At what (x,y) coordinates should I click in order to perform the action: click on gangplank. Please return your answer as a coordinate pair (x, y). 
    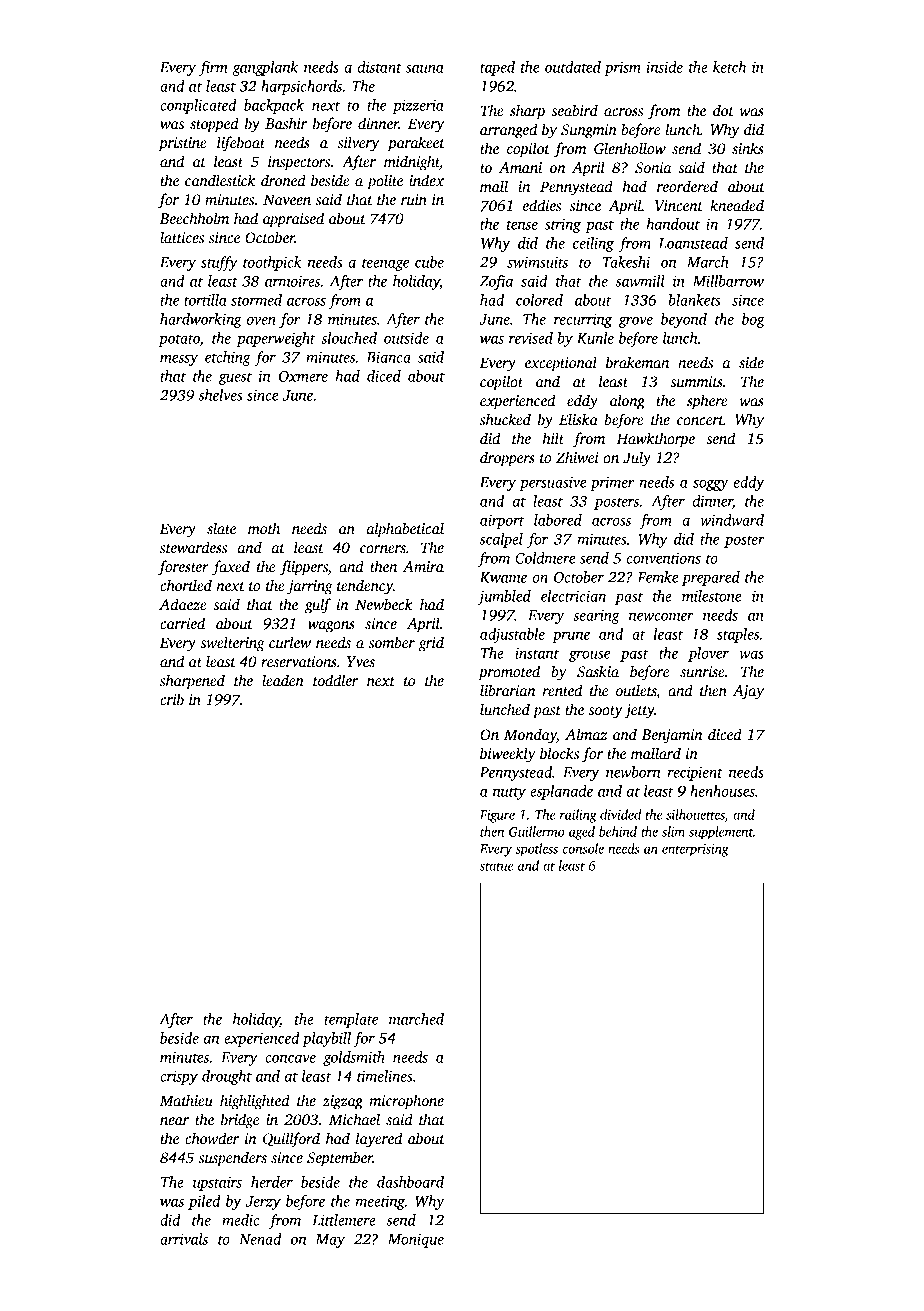
    Looking at the image, I should click on (265, 68).
